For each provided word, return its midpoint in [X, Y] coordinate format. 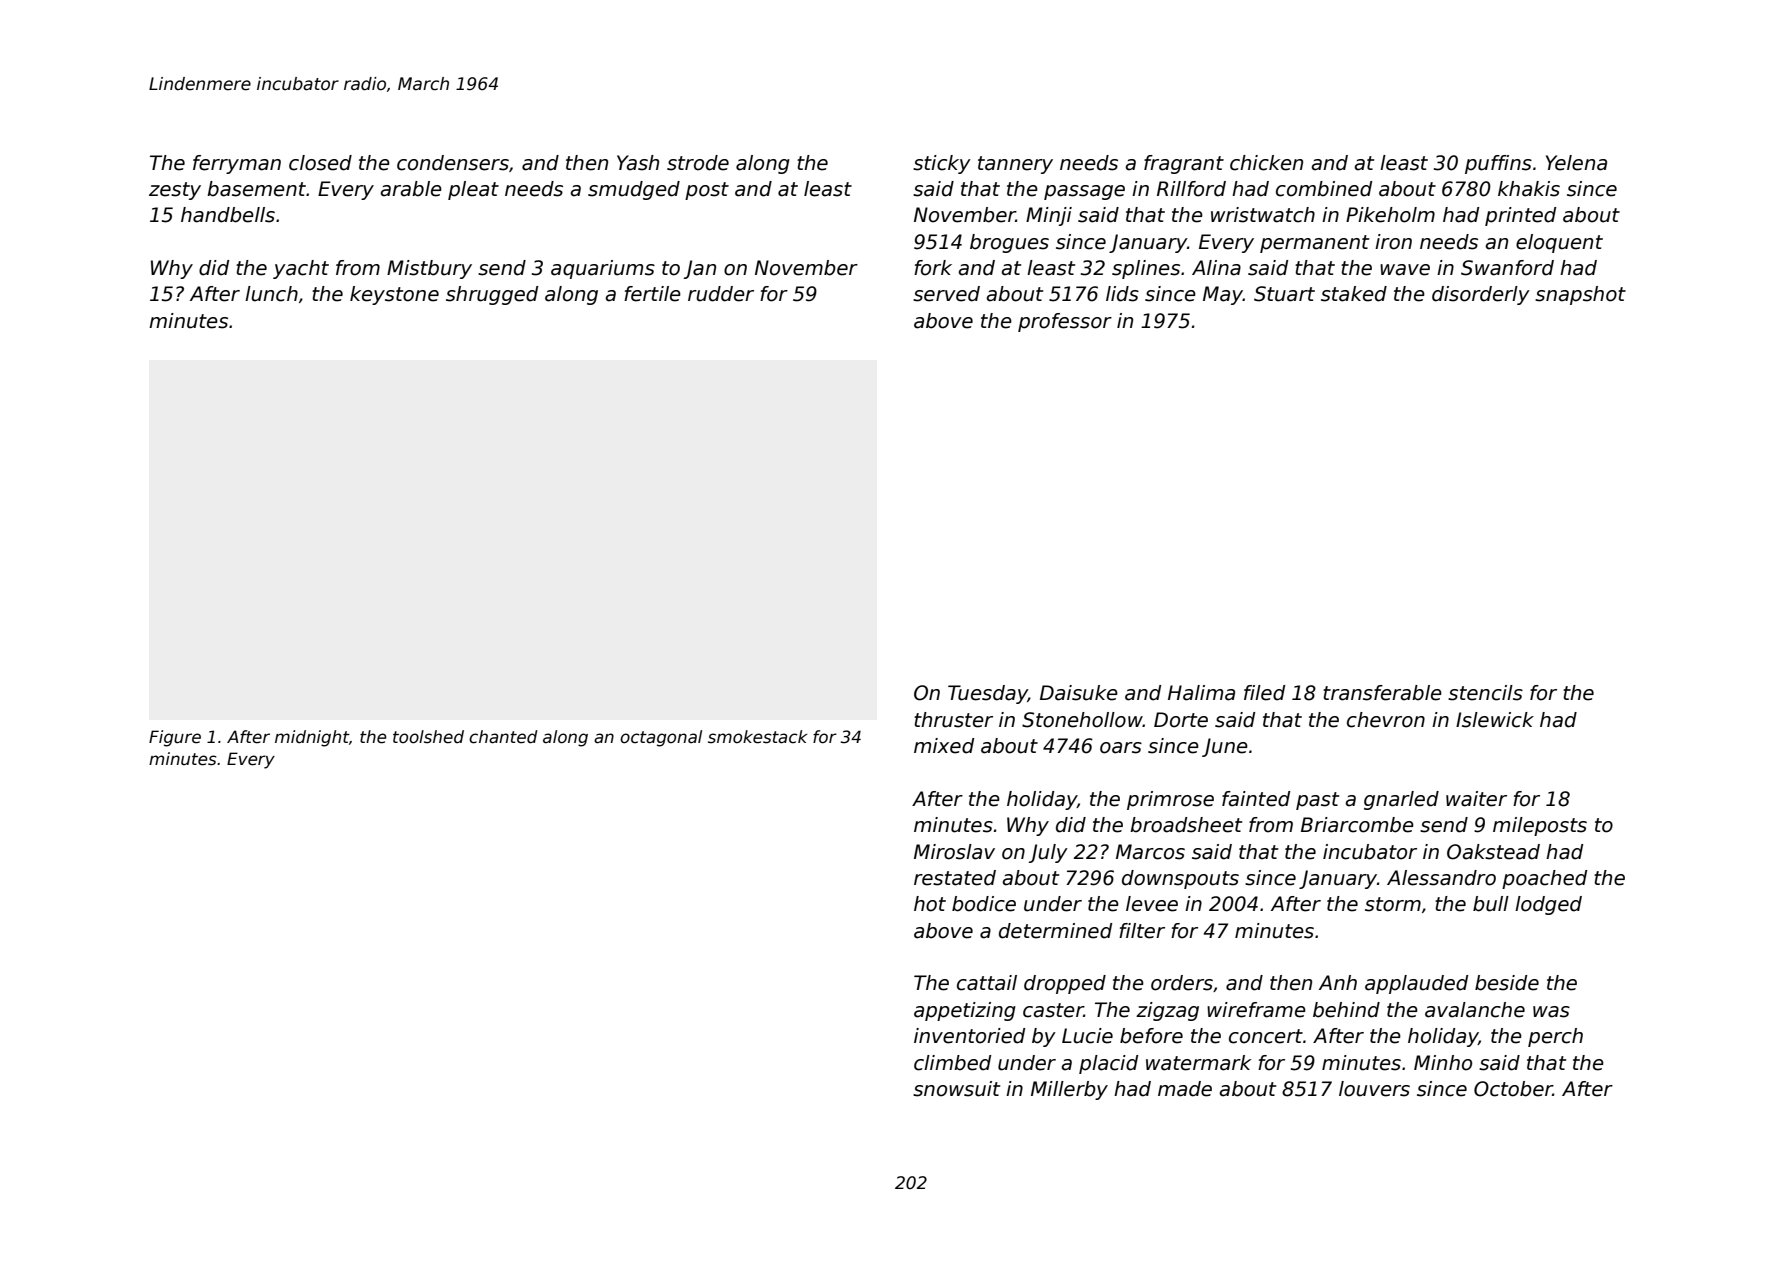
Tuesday [988, 694]
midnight [312, 738]
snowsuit [956, 1089]
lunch [271, 294]
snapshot [1580, 295]
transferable [1382, 693]
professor [1065, 322]
